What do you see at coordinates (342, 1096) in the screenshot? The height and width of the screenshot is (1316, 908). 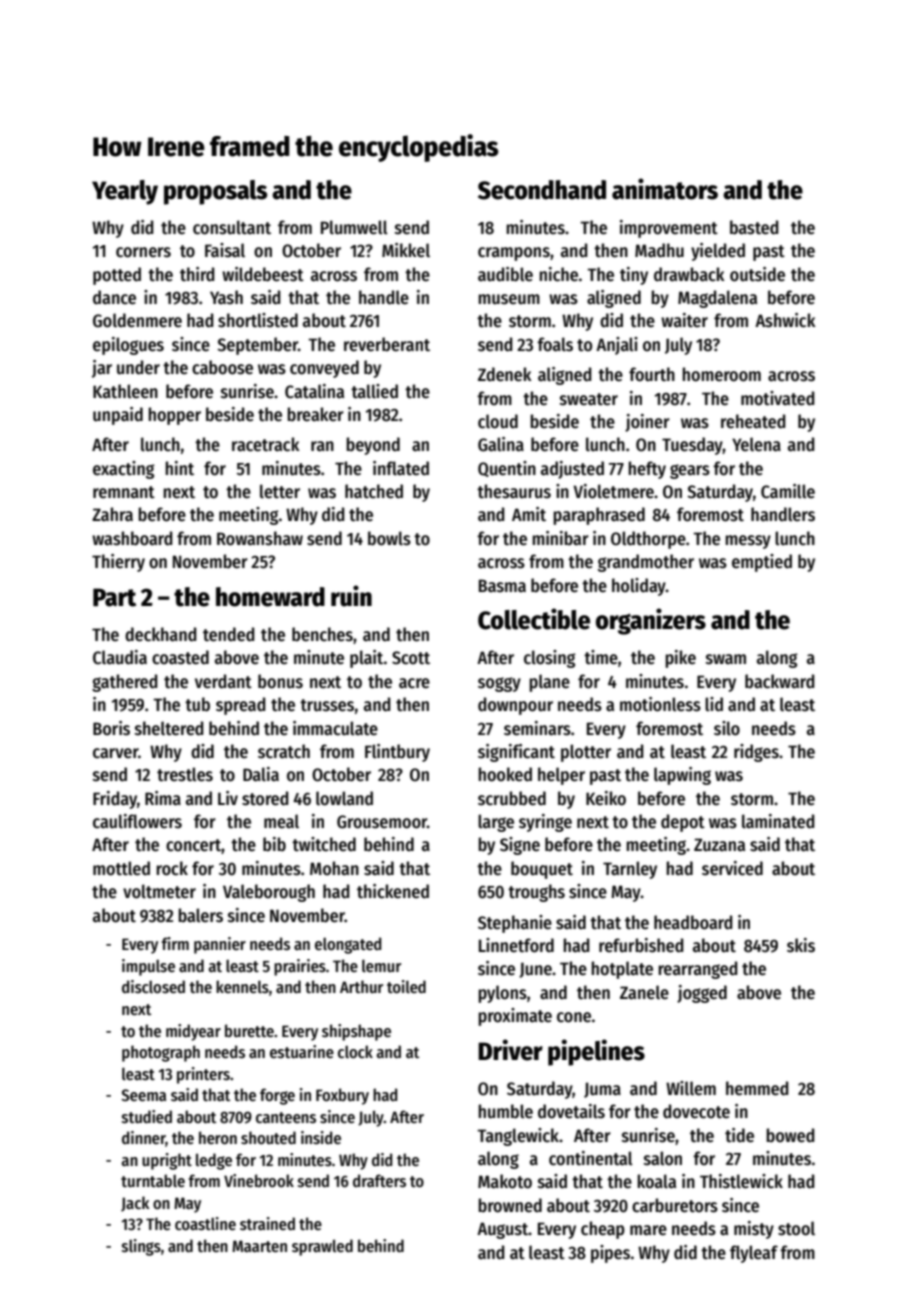 I see `Foxbury` at bounding box center [342, 1096].
